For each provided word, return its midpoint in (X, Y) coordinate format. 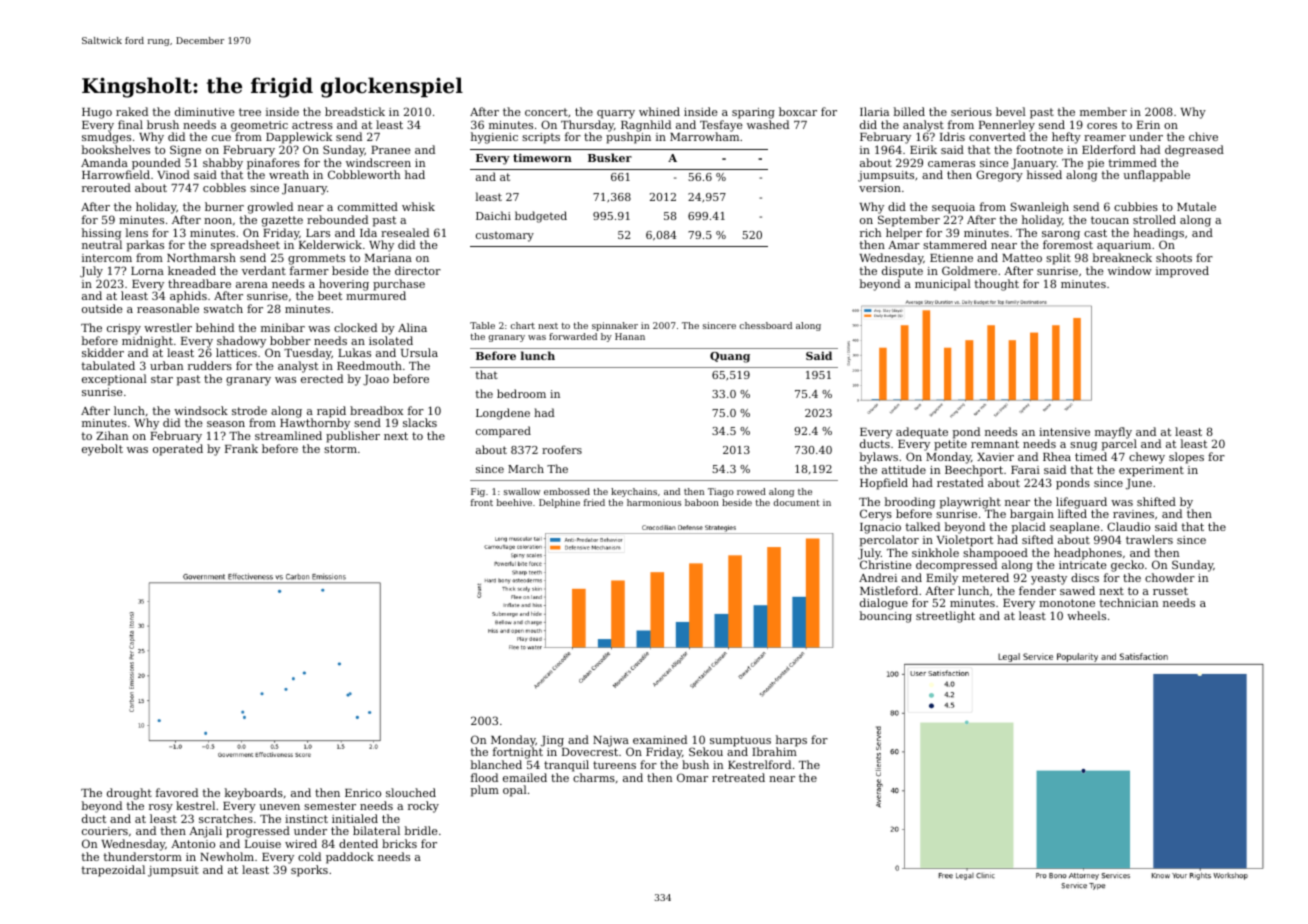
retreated (738, 777)
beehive (514, 502)
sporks (309, 871)
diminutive (205, 111)
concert (546, 112)
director (418, 270)
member (1103, 111)
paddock (350, 858)
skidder (103, 352)
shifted (1156, 501)
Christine (886, 564)
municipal (943, 285)
